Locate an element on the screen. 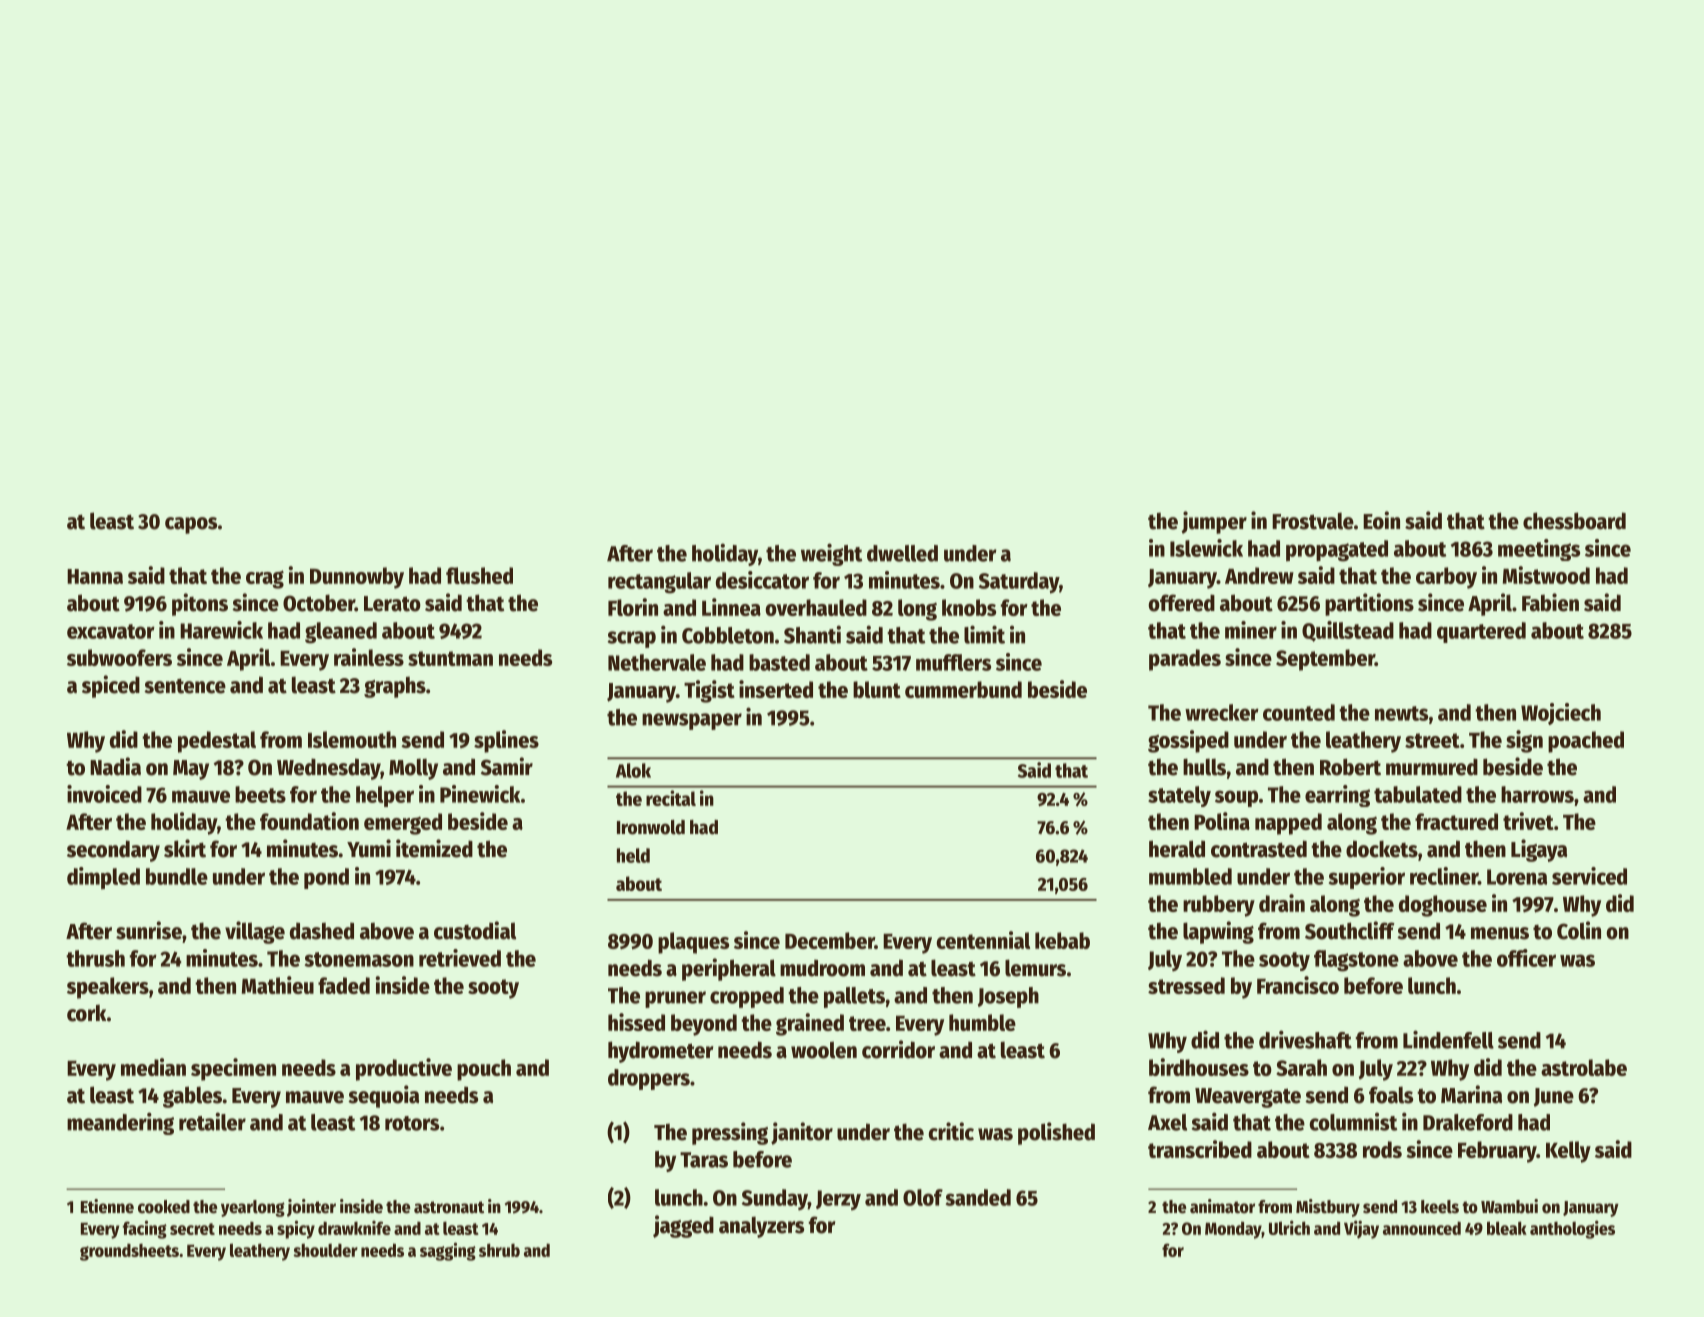 The height and width of the screenshot is (1317, 1704). Southcliff is located at coordinates (1350, 930).
